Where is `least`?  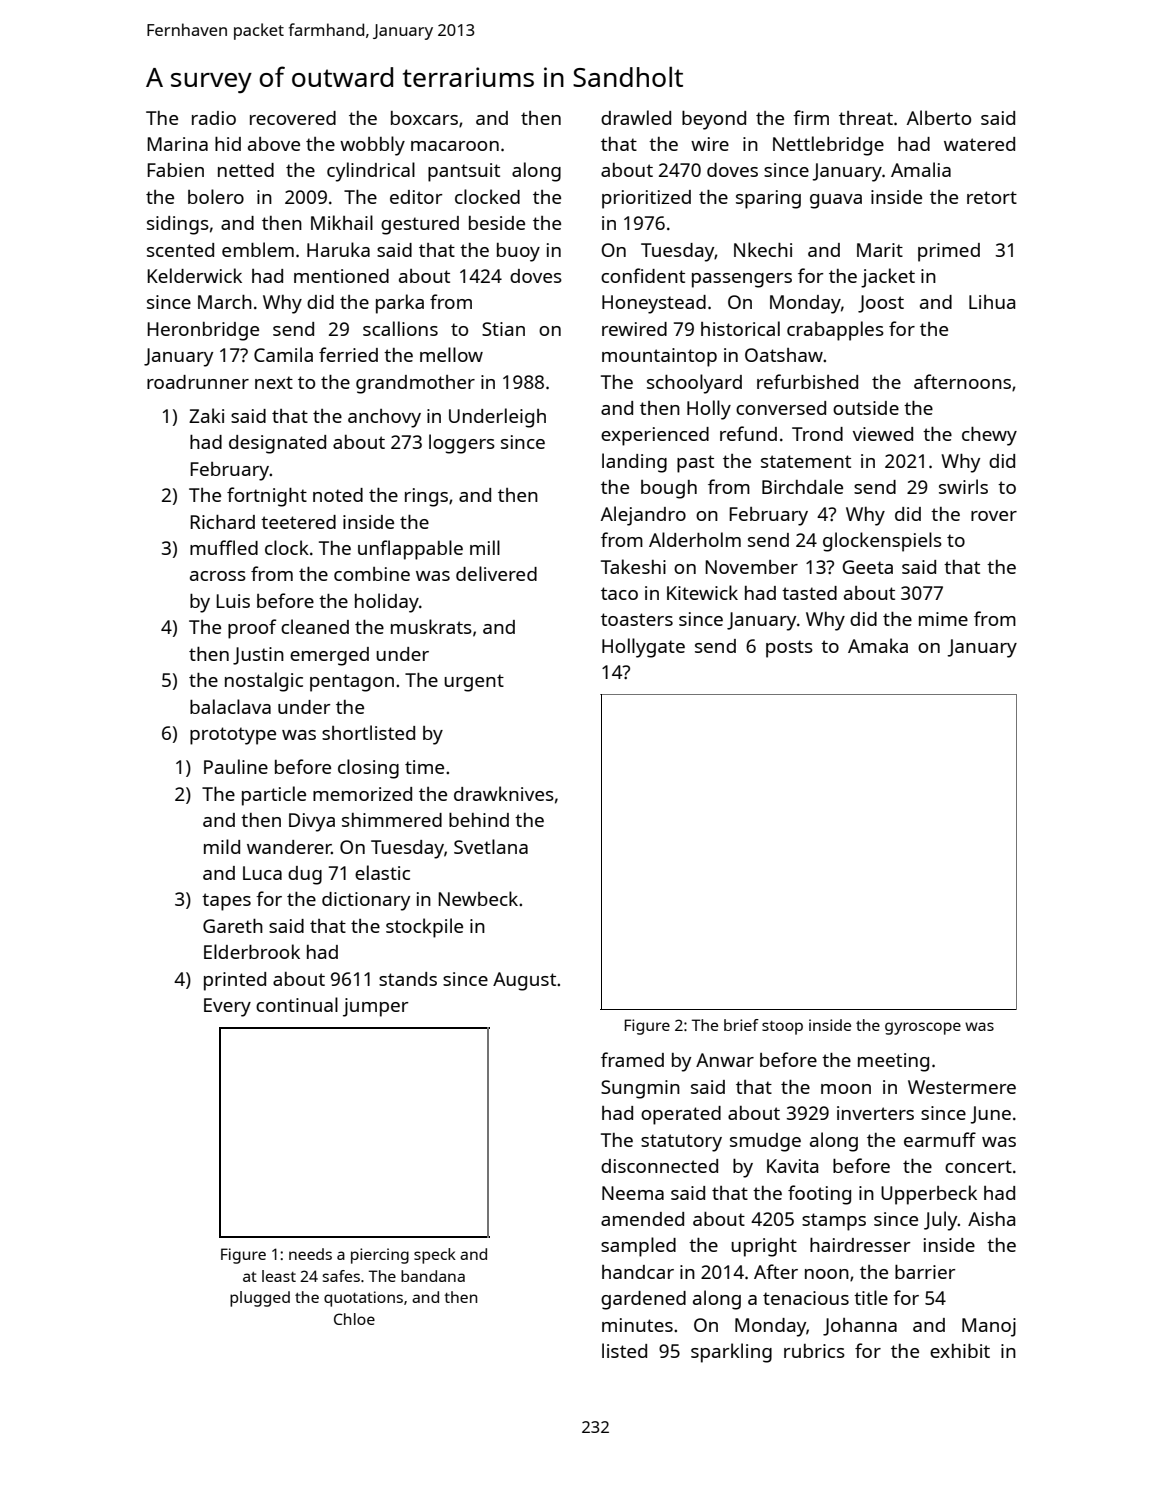
least is located at coordinates (279, 1276).
